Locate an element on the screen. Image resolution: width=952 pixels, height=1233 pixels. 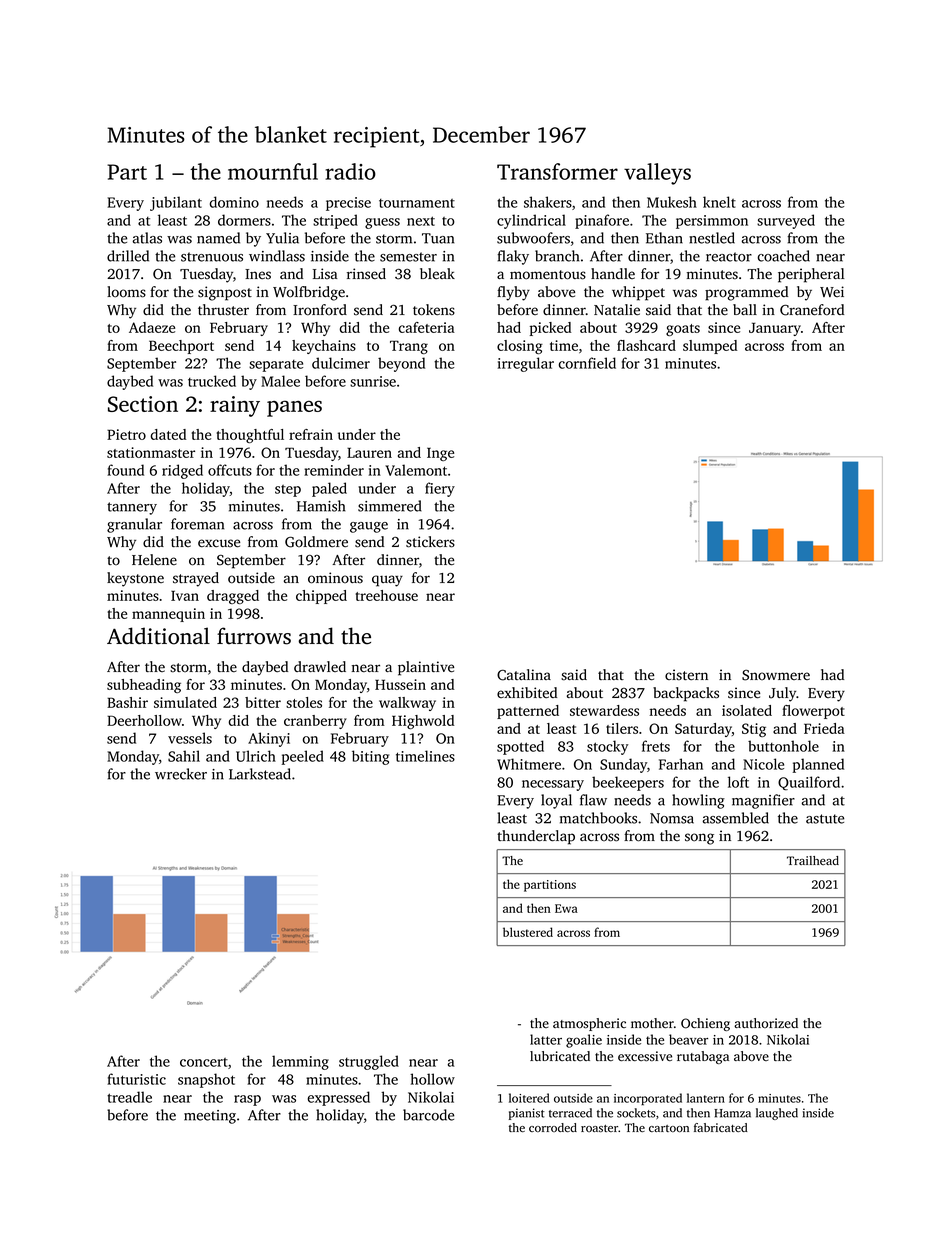
stickers is located at coordinates (430, 542).
